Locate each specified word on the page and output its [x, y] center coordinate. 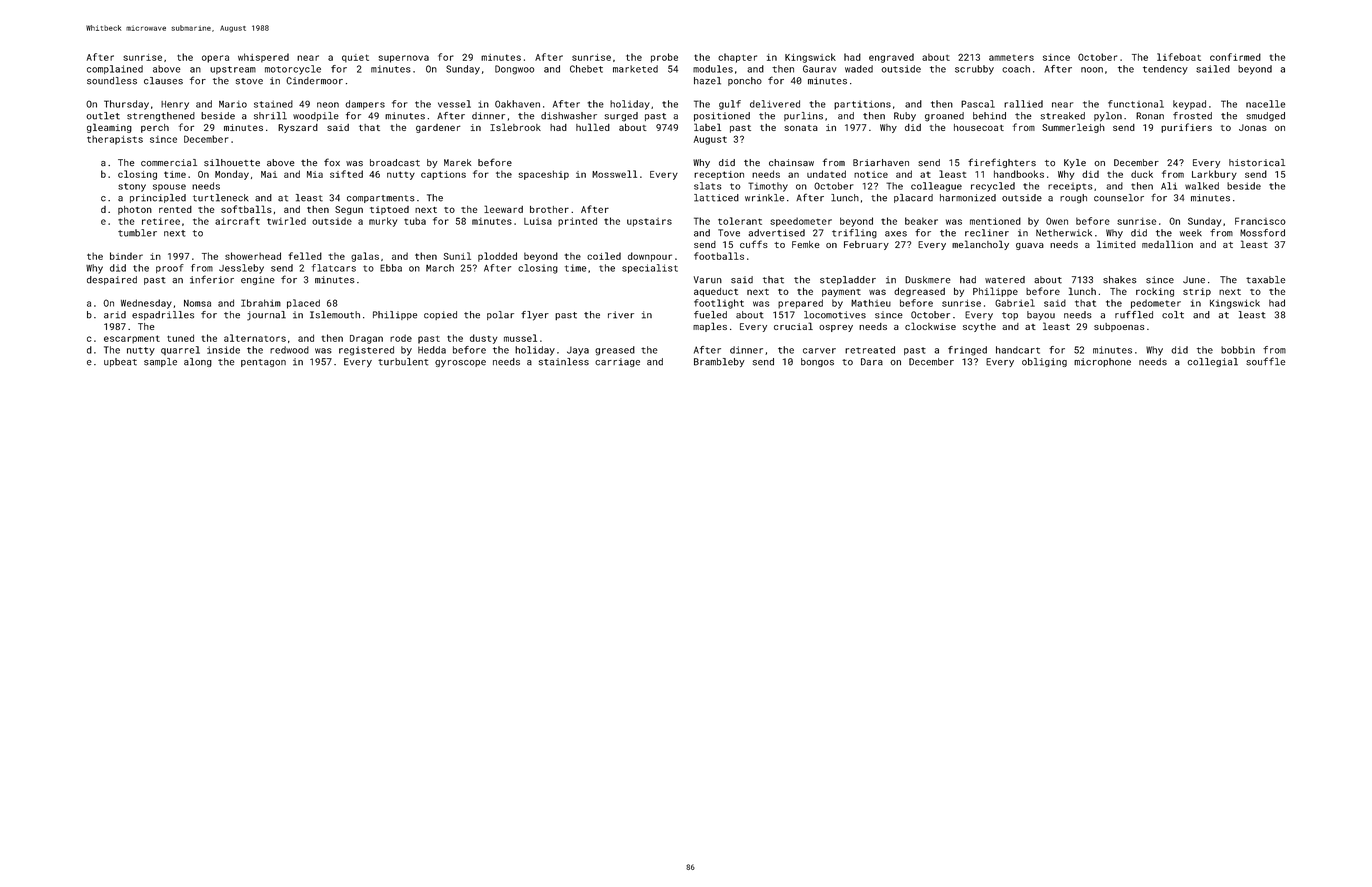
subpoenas [1119, 327]
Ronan [1150, 116]
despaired [112, 280]
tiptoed [389, 210]
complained [115, 69]
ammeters [1011, 58]
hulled [593, 127]
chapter [737, 58]
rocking [1155, 292]
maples [710, 327]
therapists [115, 140]
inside [223, 350]
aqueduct [716, 292]
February [866, 245]
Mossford [1262, 233]
